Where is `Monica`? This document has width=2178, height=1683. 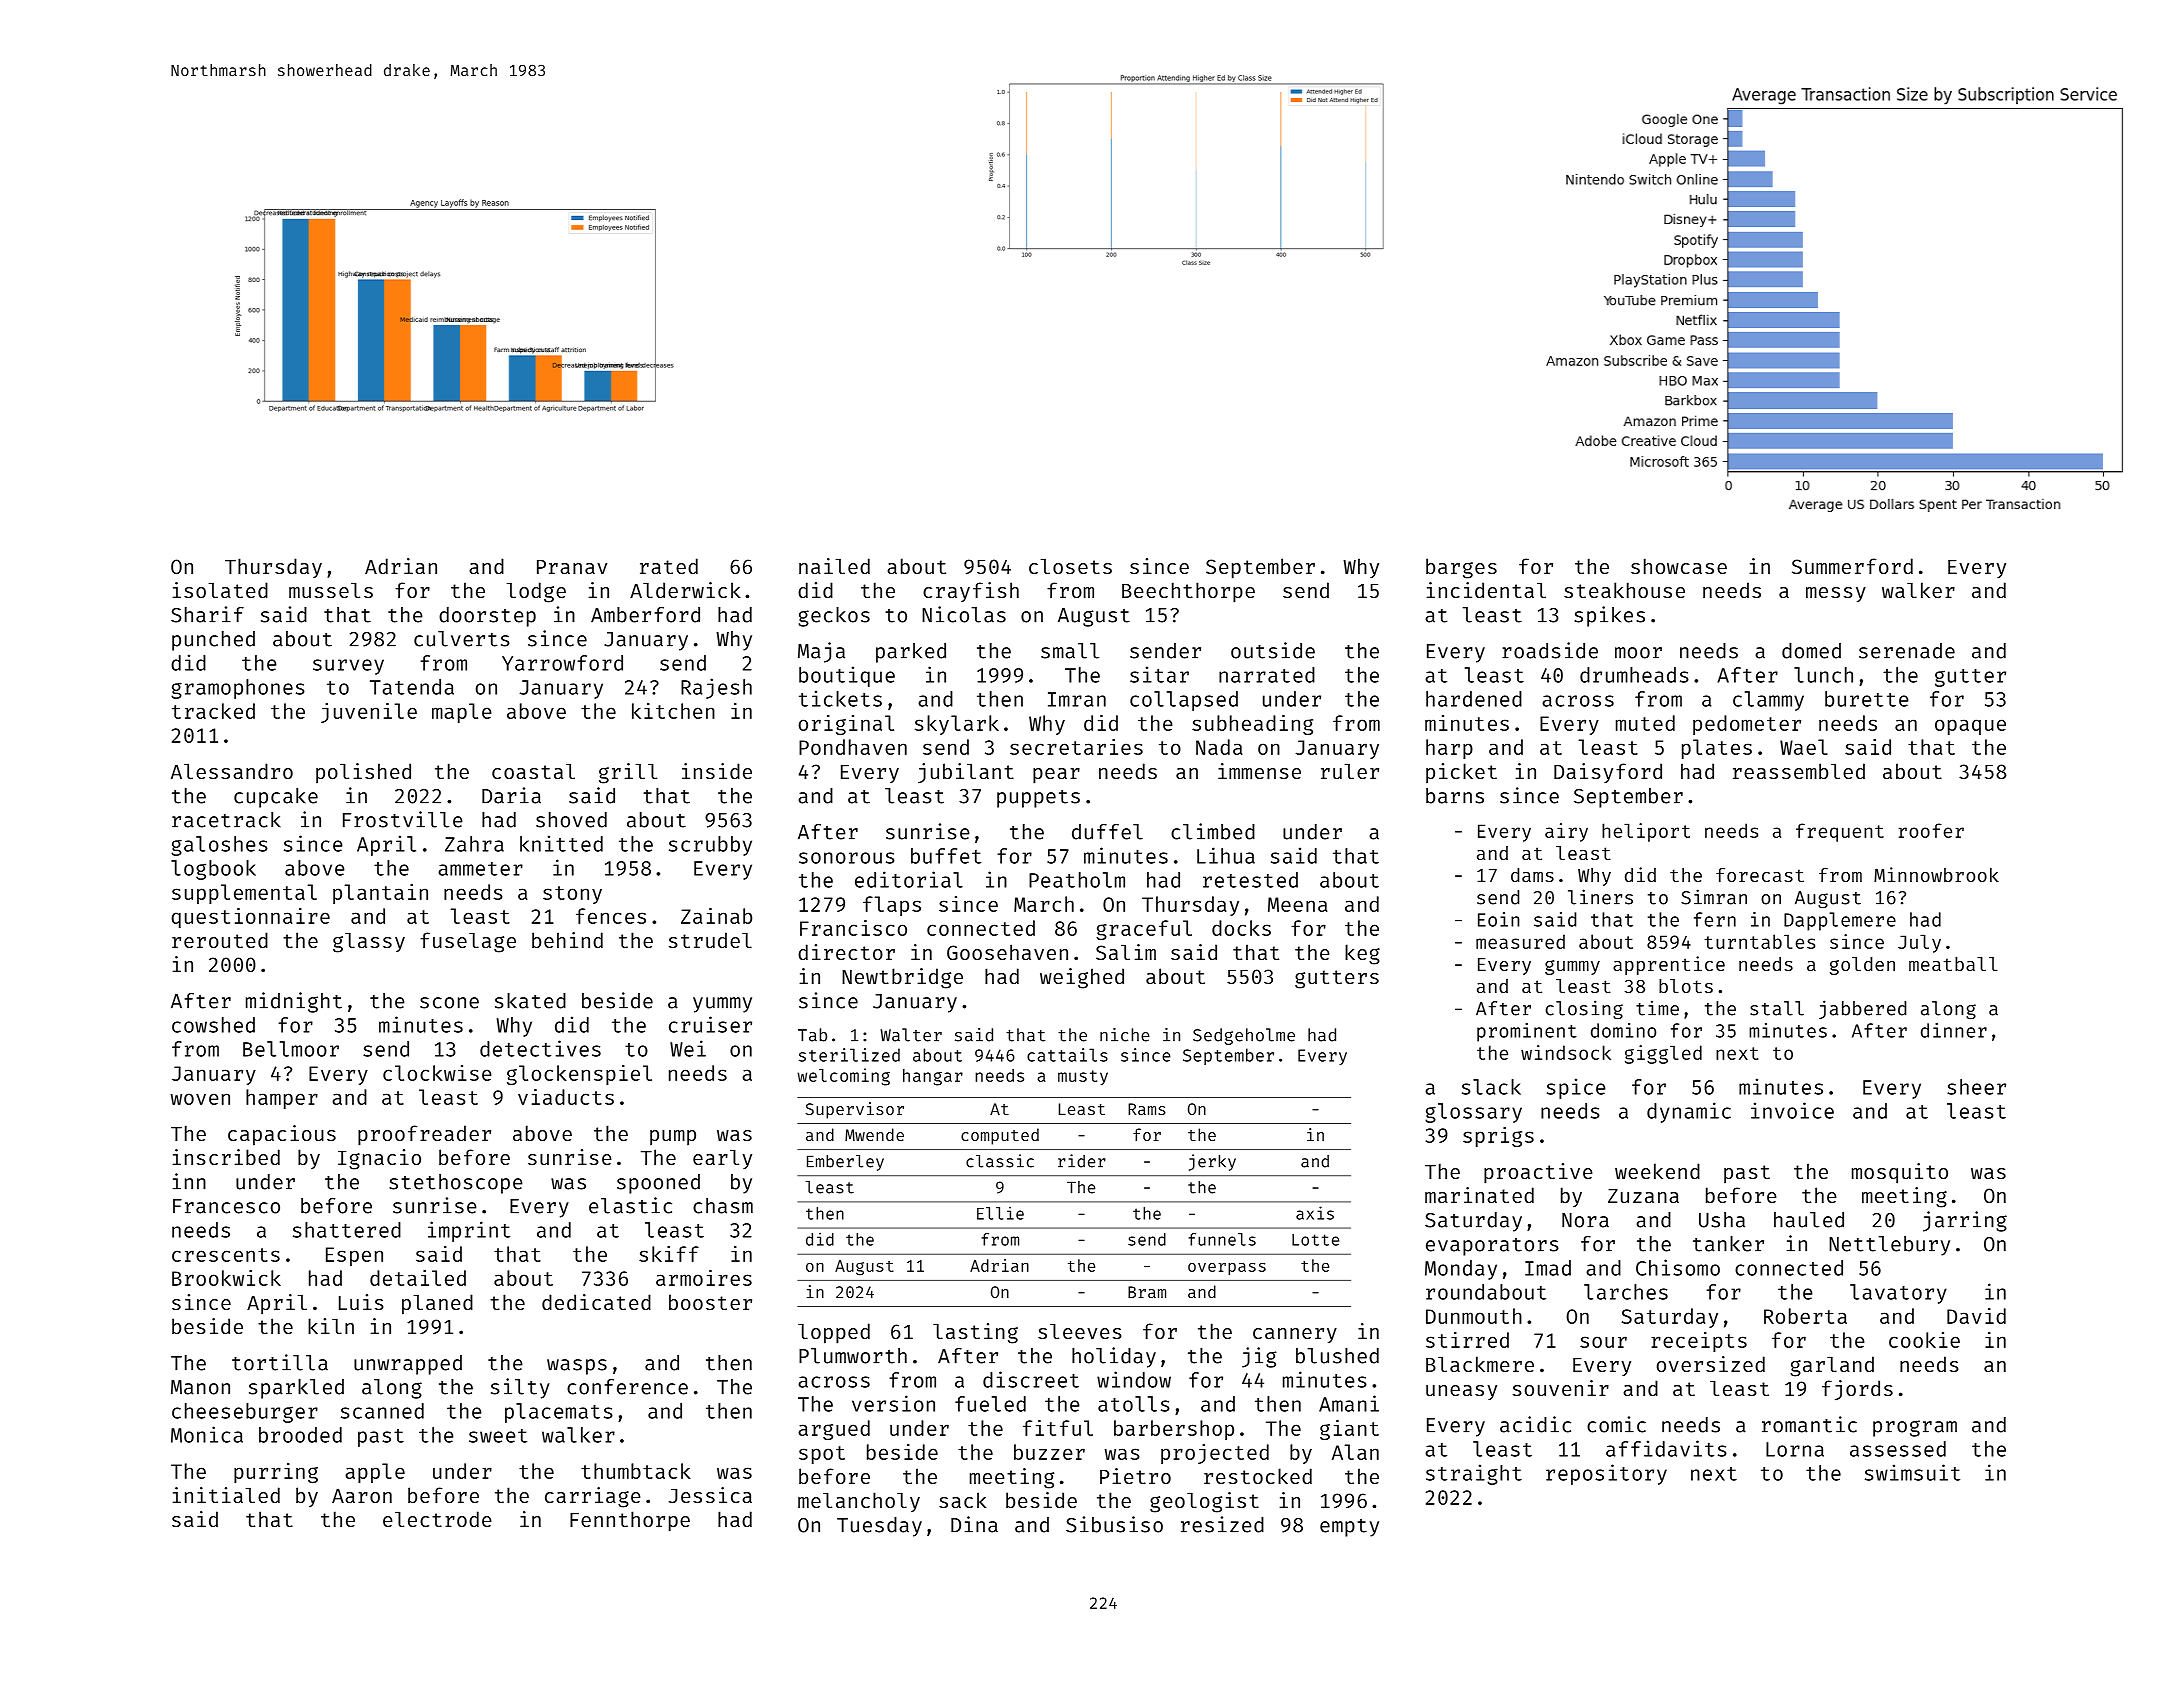 Monica is located at coordinates (207, 1434).
